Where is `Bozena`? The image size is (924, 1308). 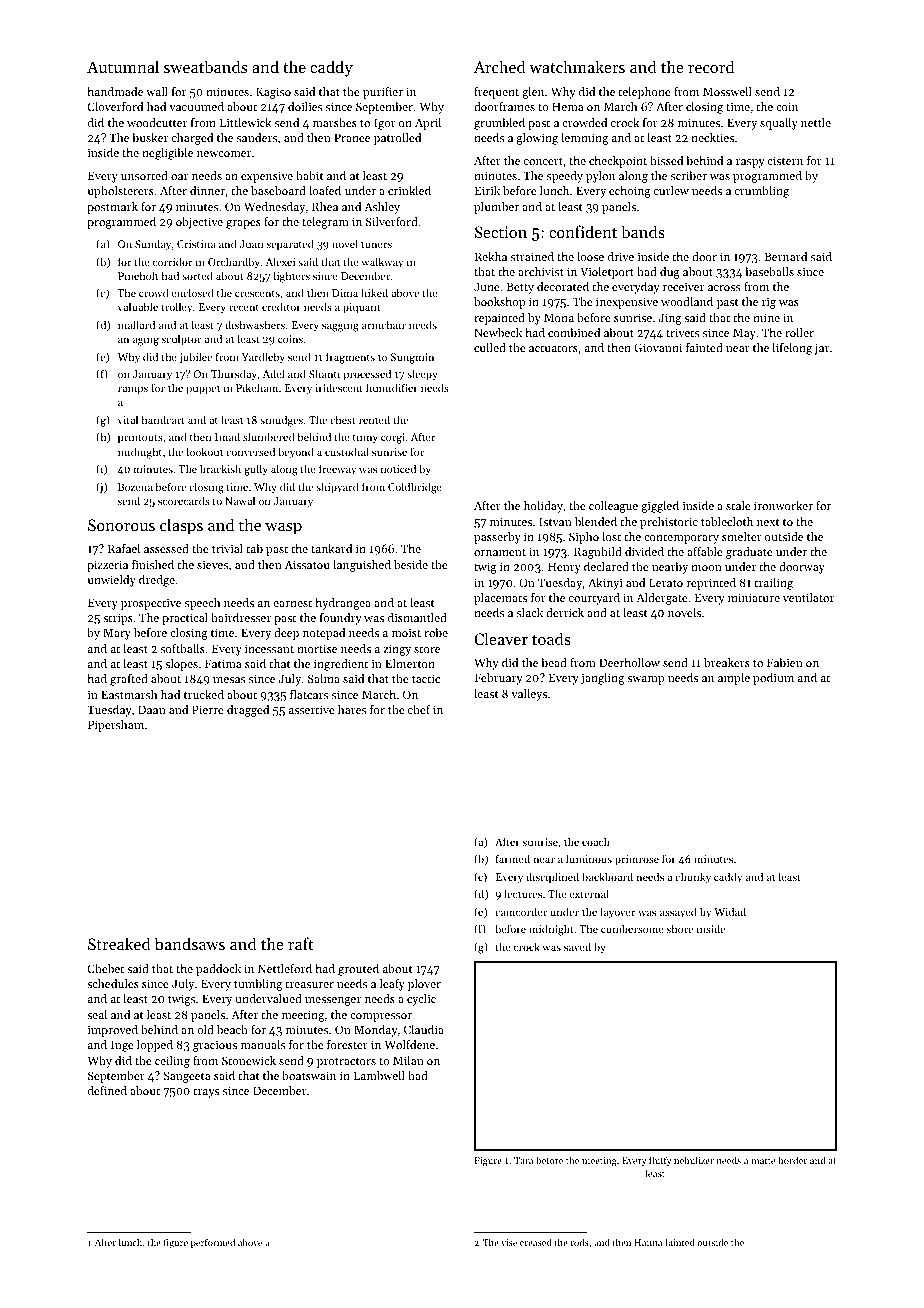
Bozena is located at coordinates (135, 487).
